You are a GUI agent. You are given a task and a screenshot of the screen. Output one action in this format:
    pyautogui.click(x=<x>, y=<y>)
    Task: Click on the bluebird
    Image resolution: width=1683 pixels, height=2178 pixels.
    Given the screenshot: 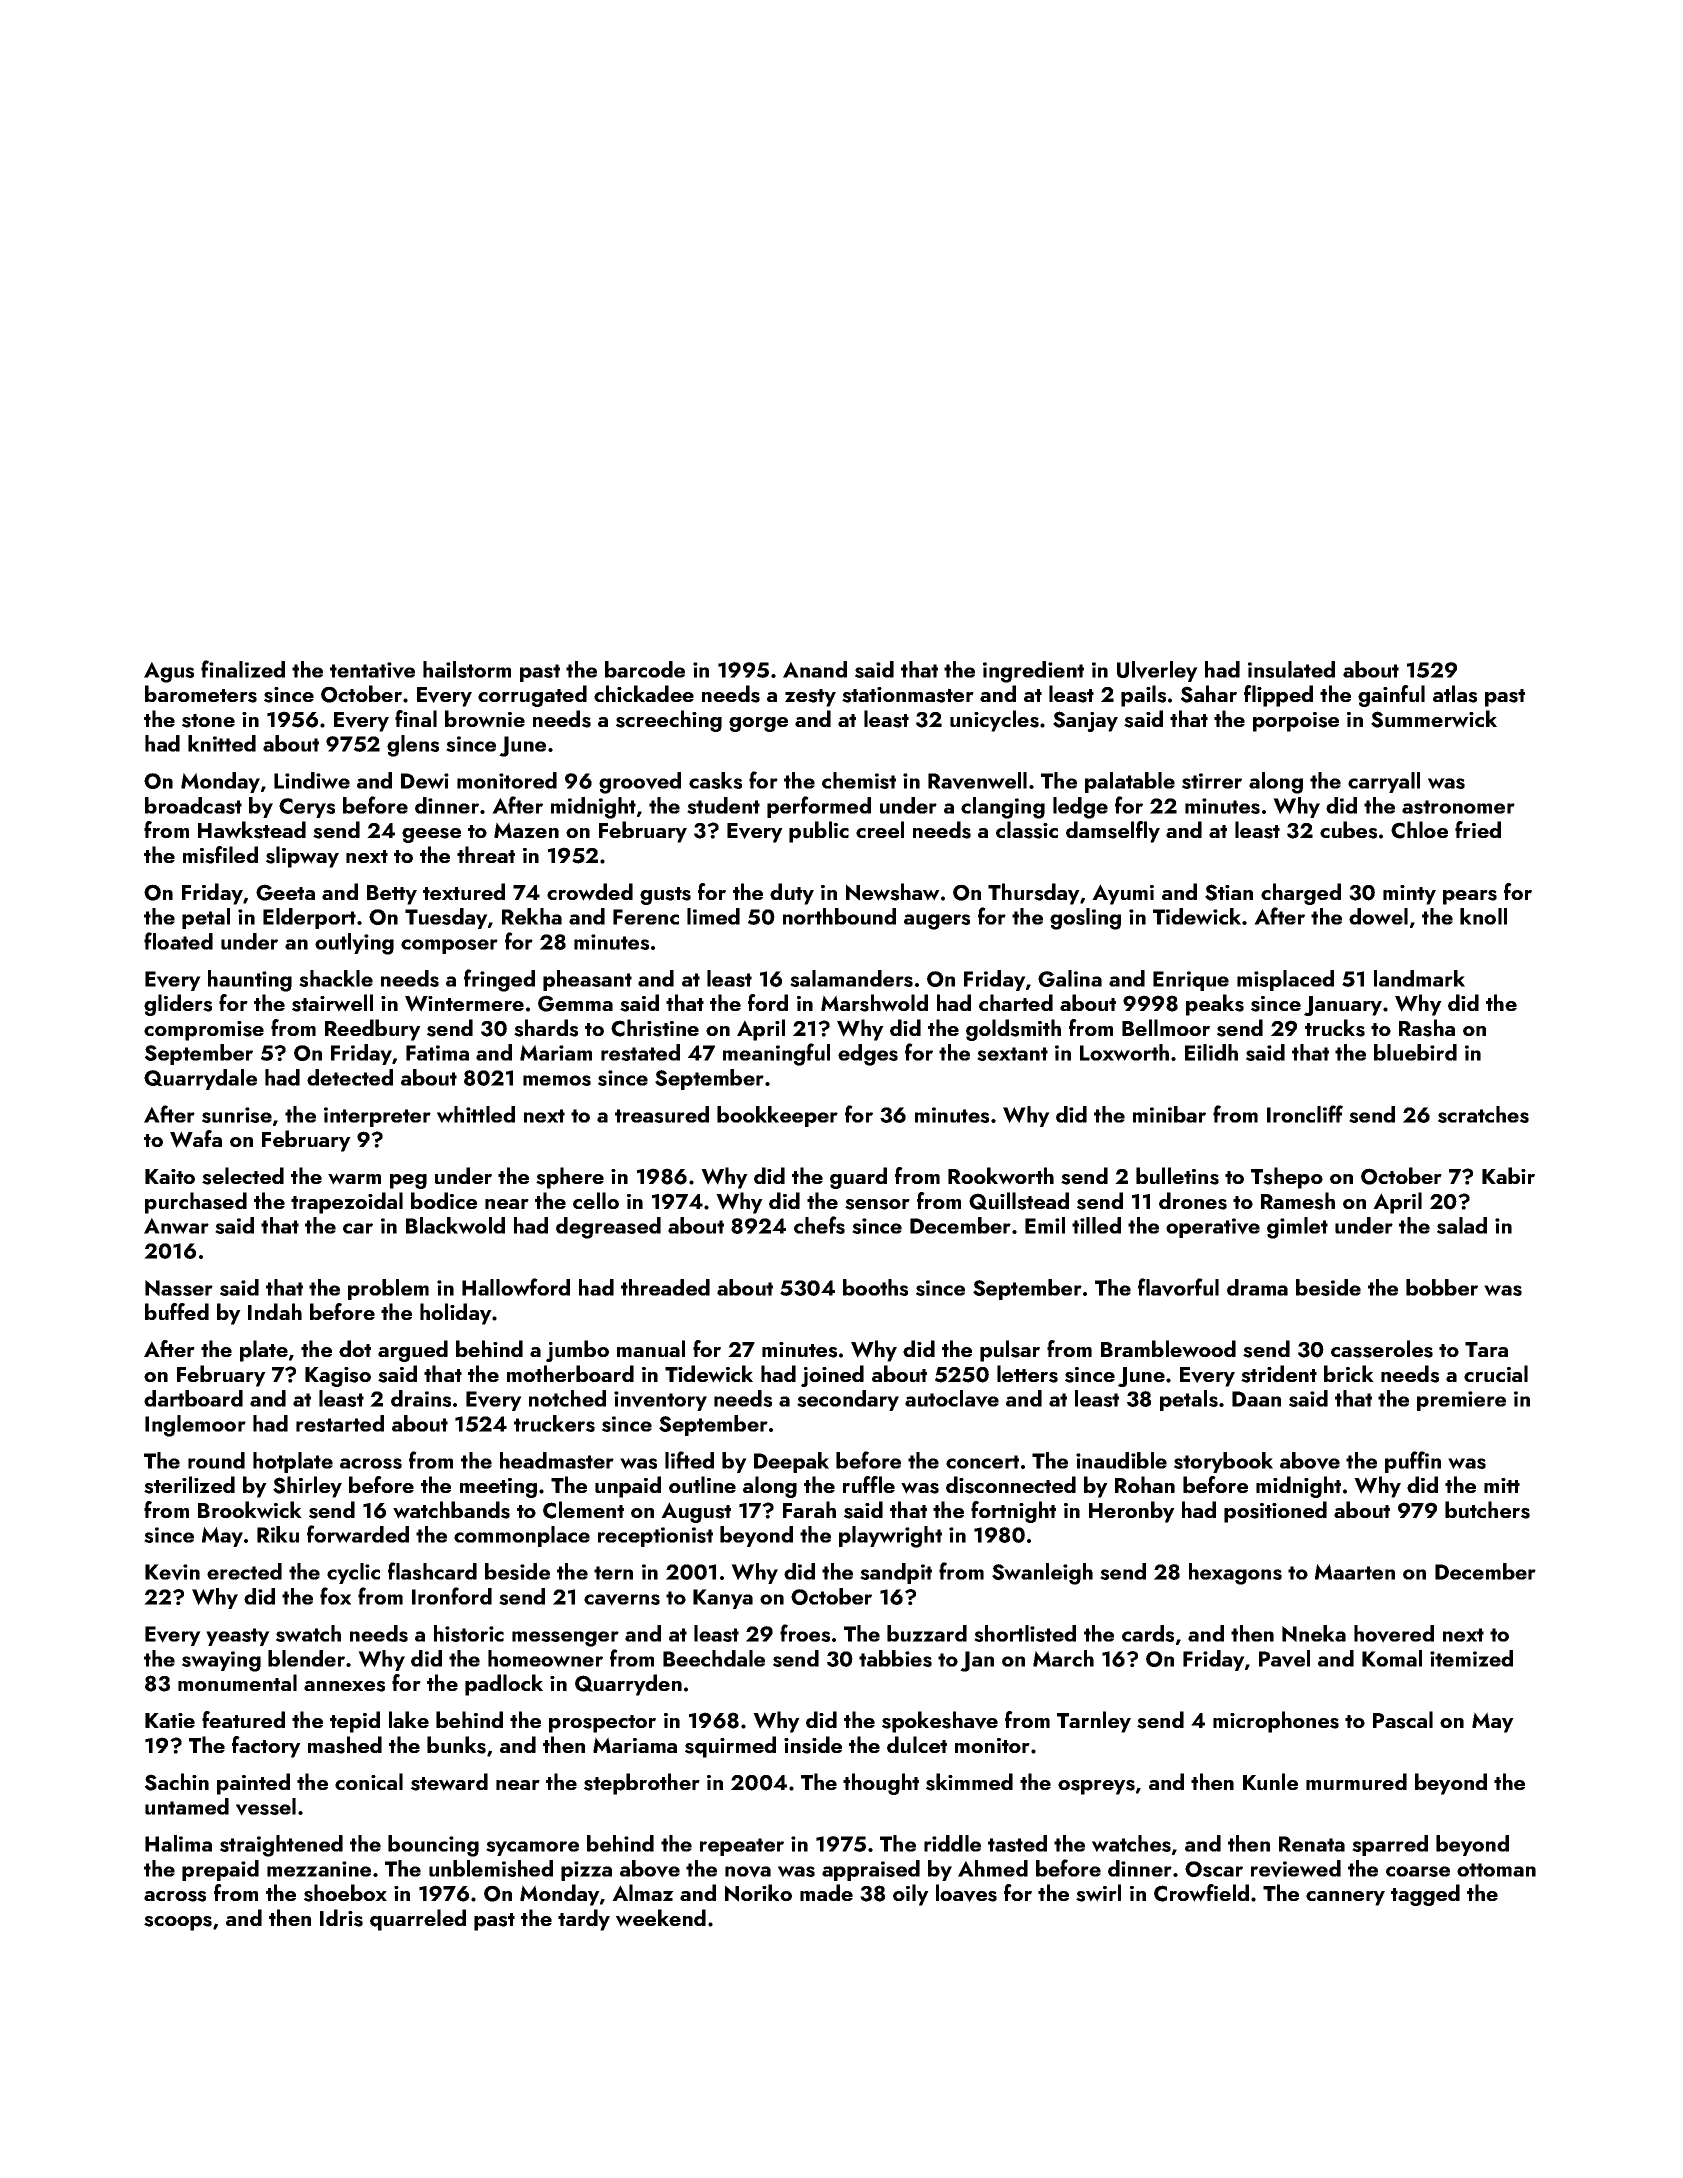 What is the action you would take?
    pyautogui.click(x=1415, y=1052)
